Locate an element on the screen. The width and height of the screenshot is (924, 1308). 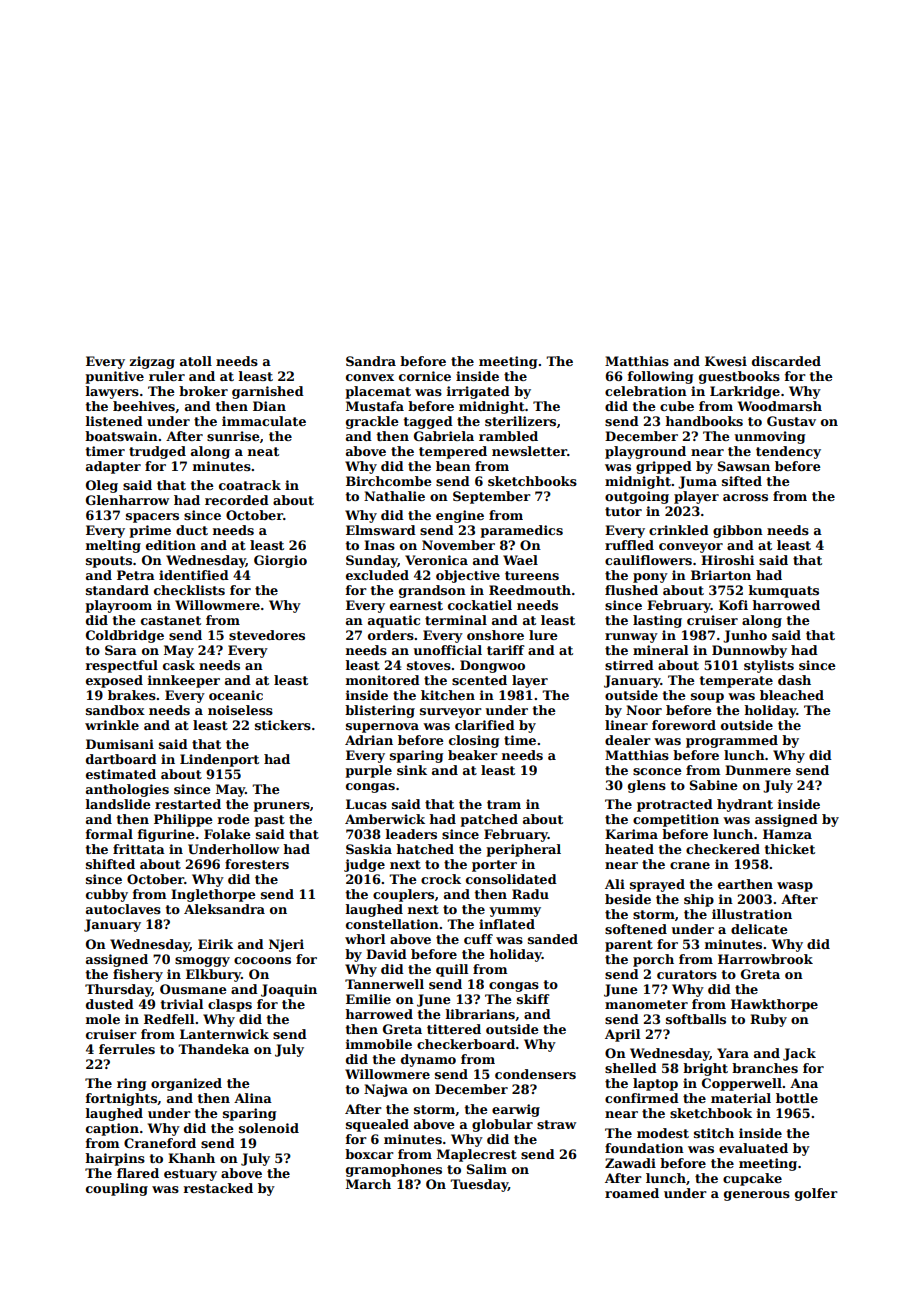
newsletter is located at coordinates (529, 451).
